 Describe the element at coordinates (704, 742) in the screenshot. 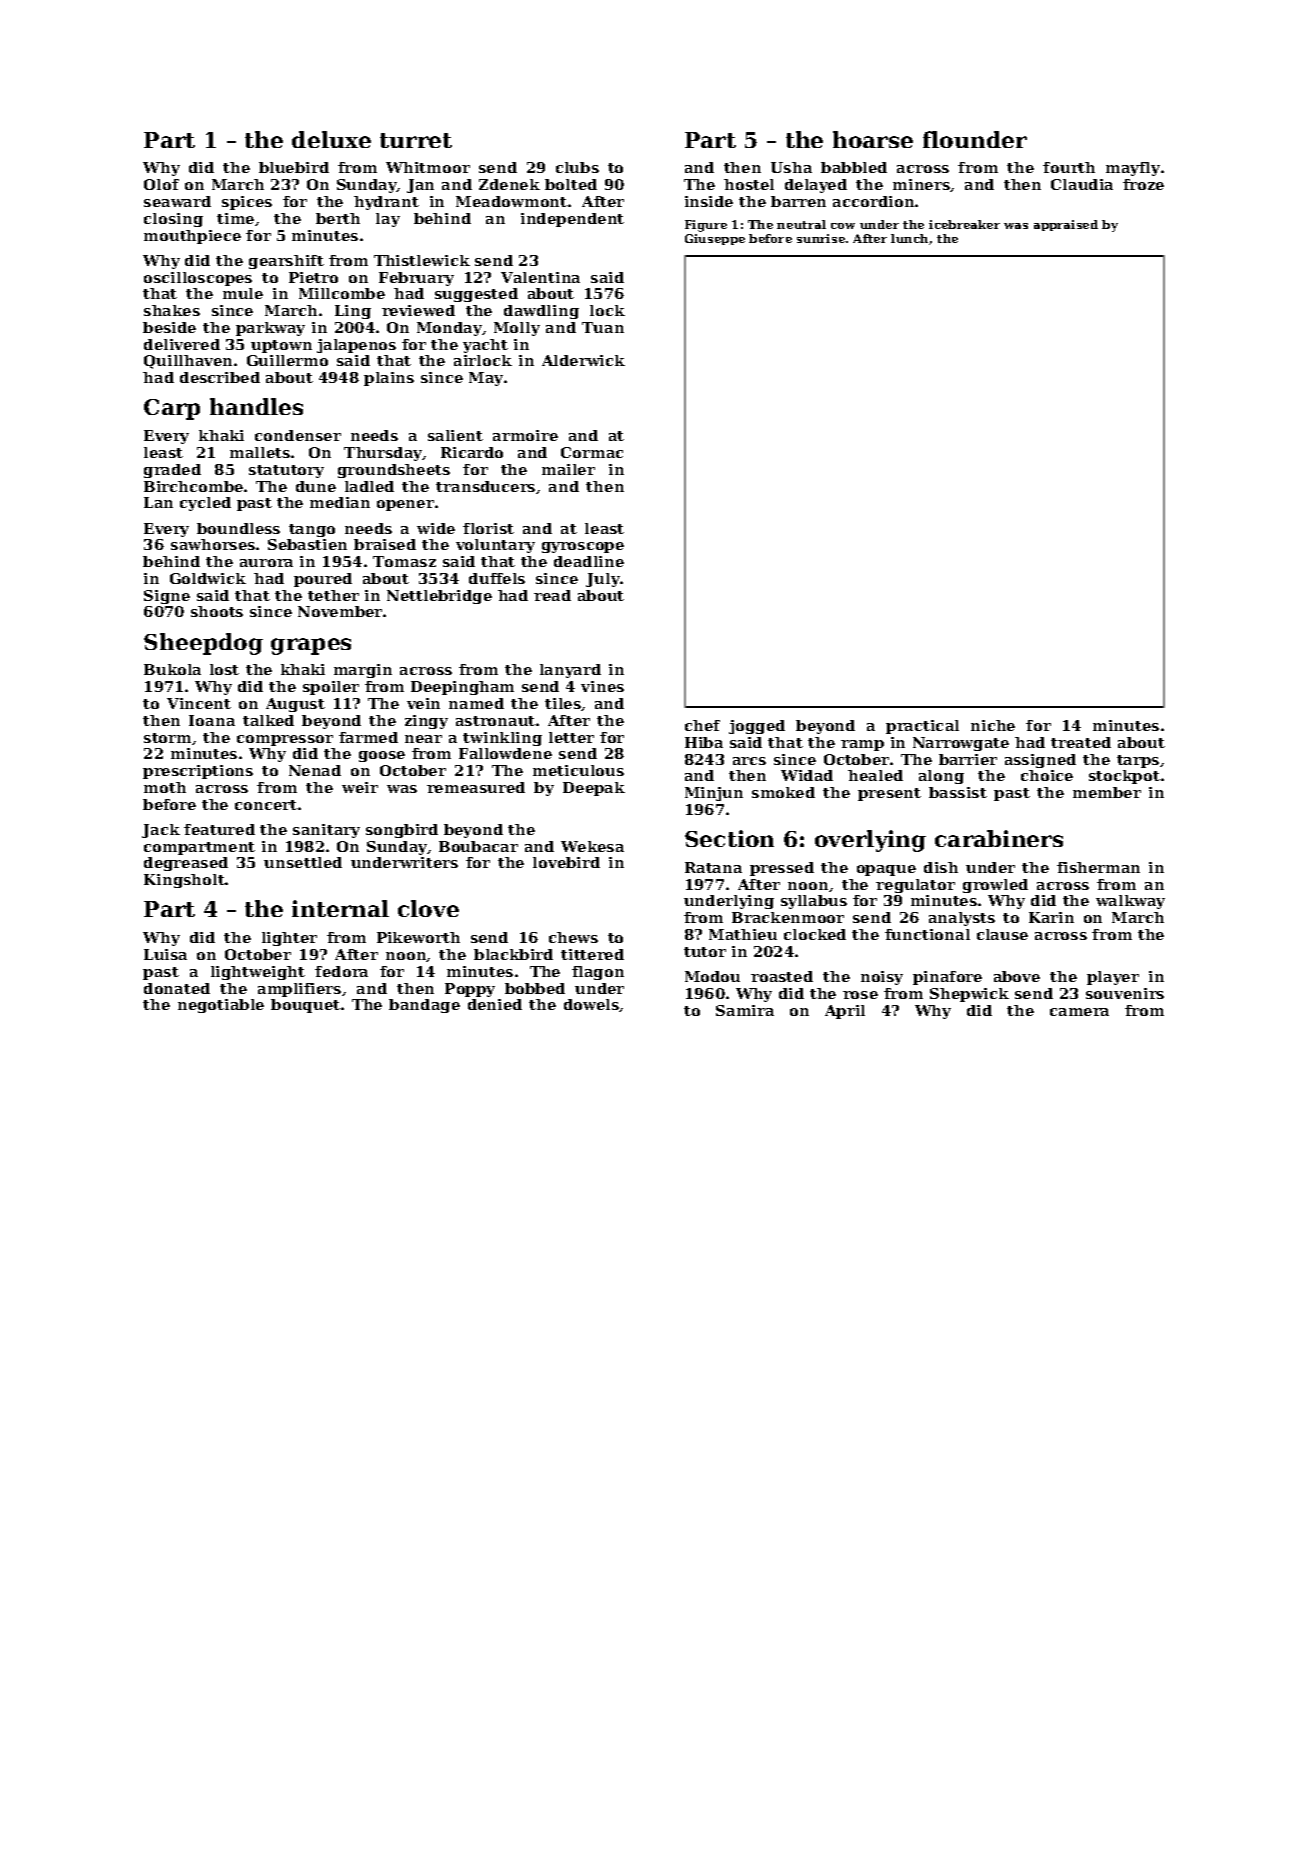

I see `Hiba` at that location.
